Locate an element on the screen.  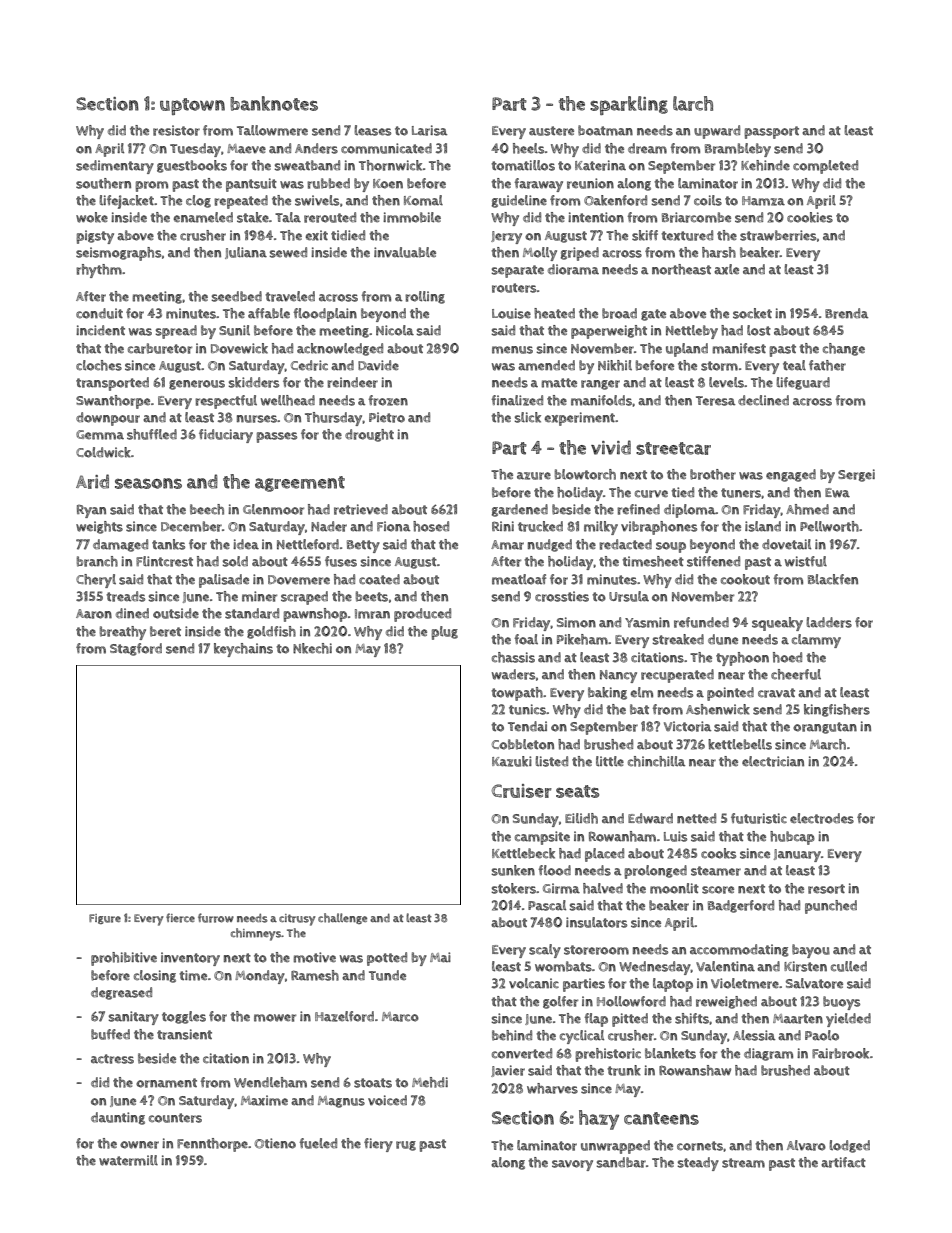
buffed is located at coordinates (110, 1034).
